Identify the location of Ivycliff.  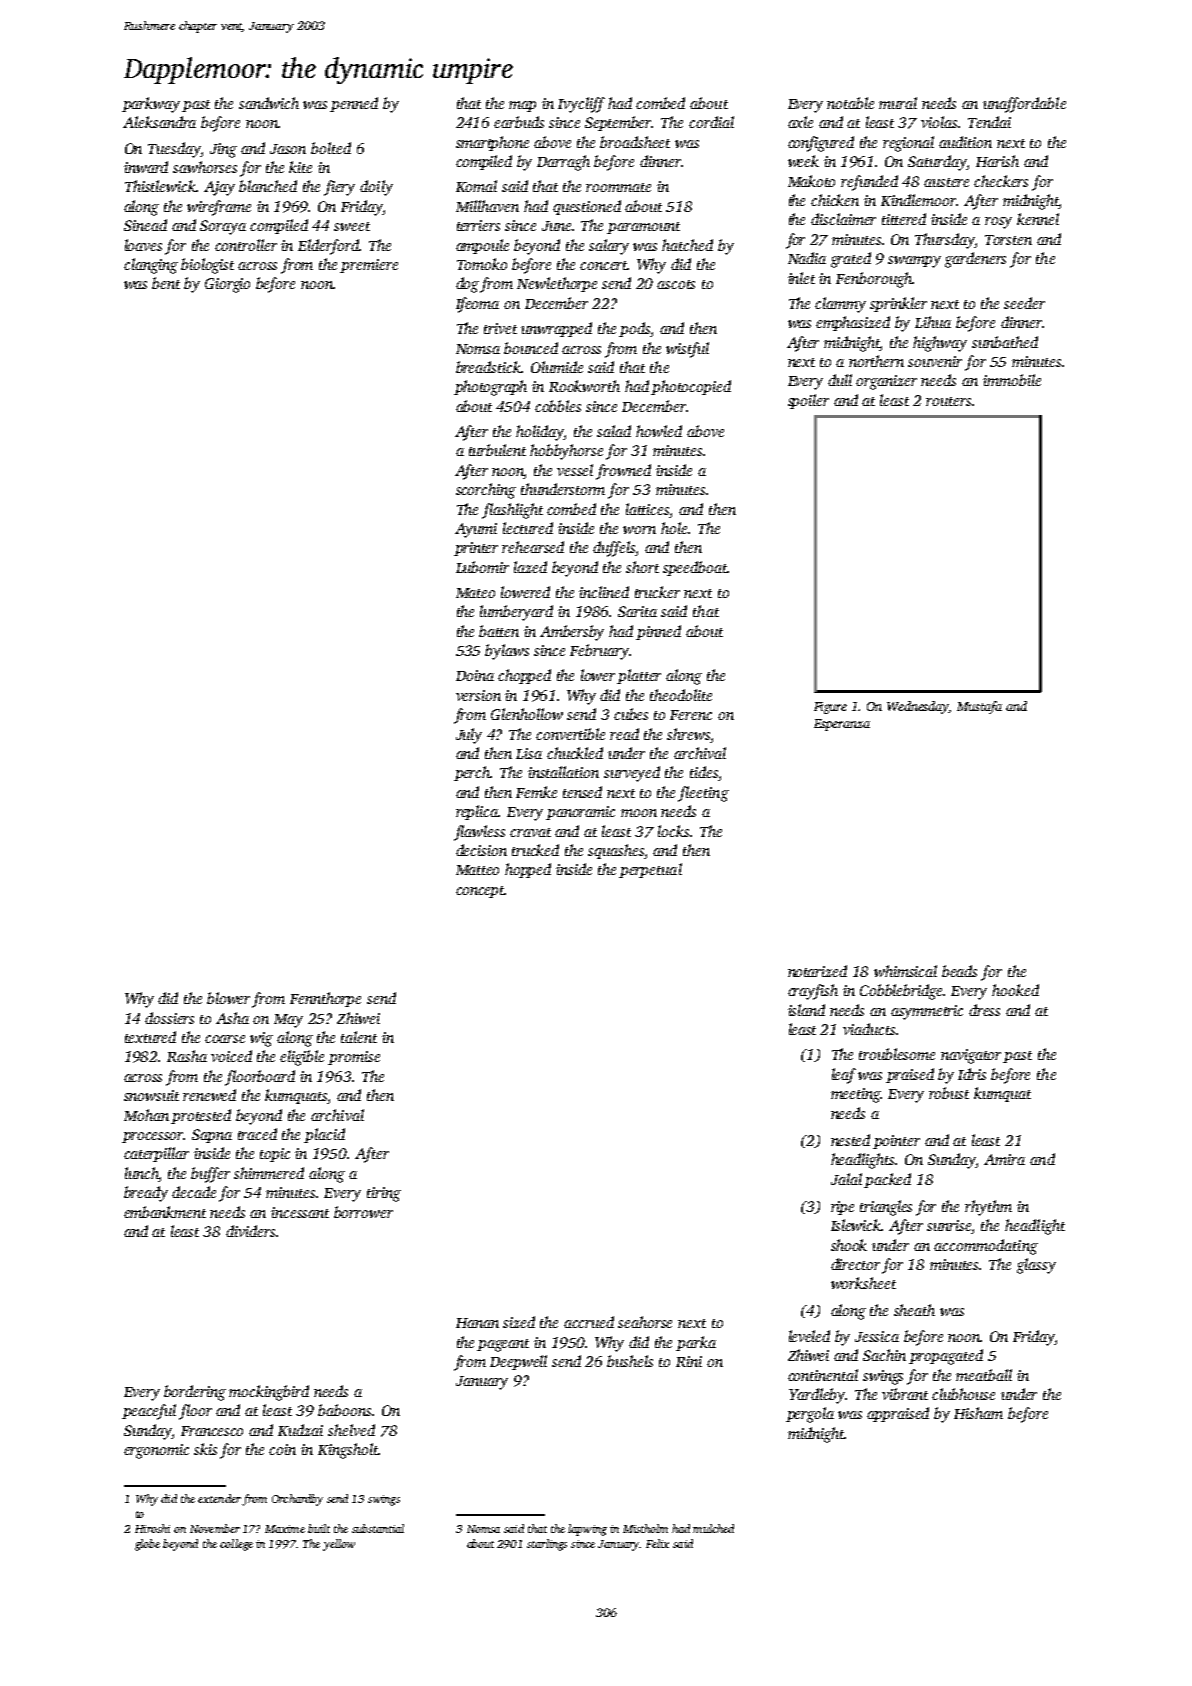
(581, 105).
